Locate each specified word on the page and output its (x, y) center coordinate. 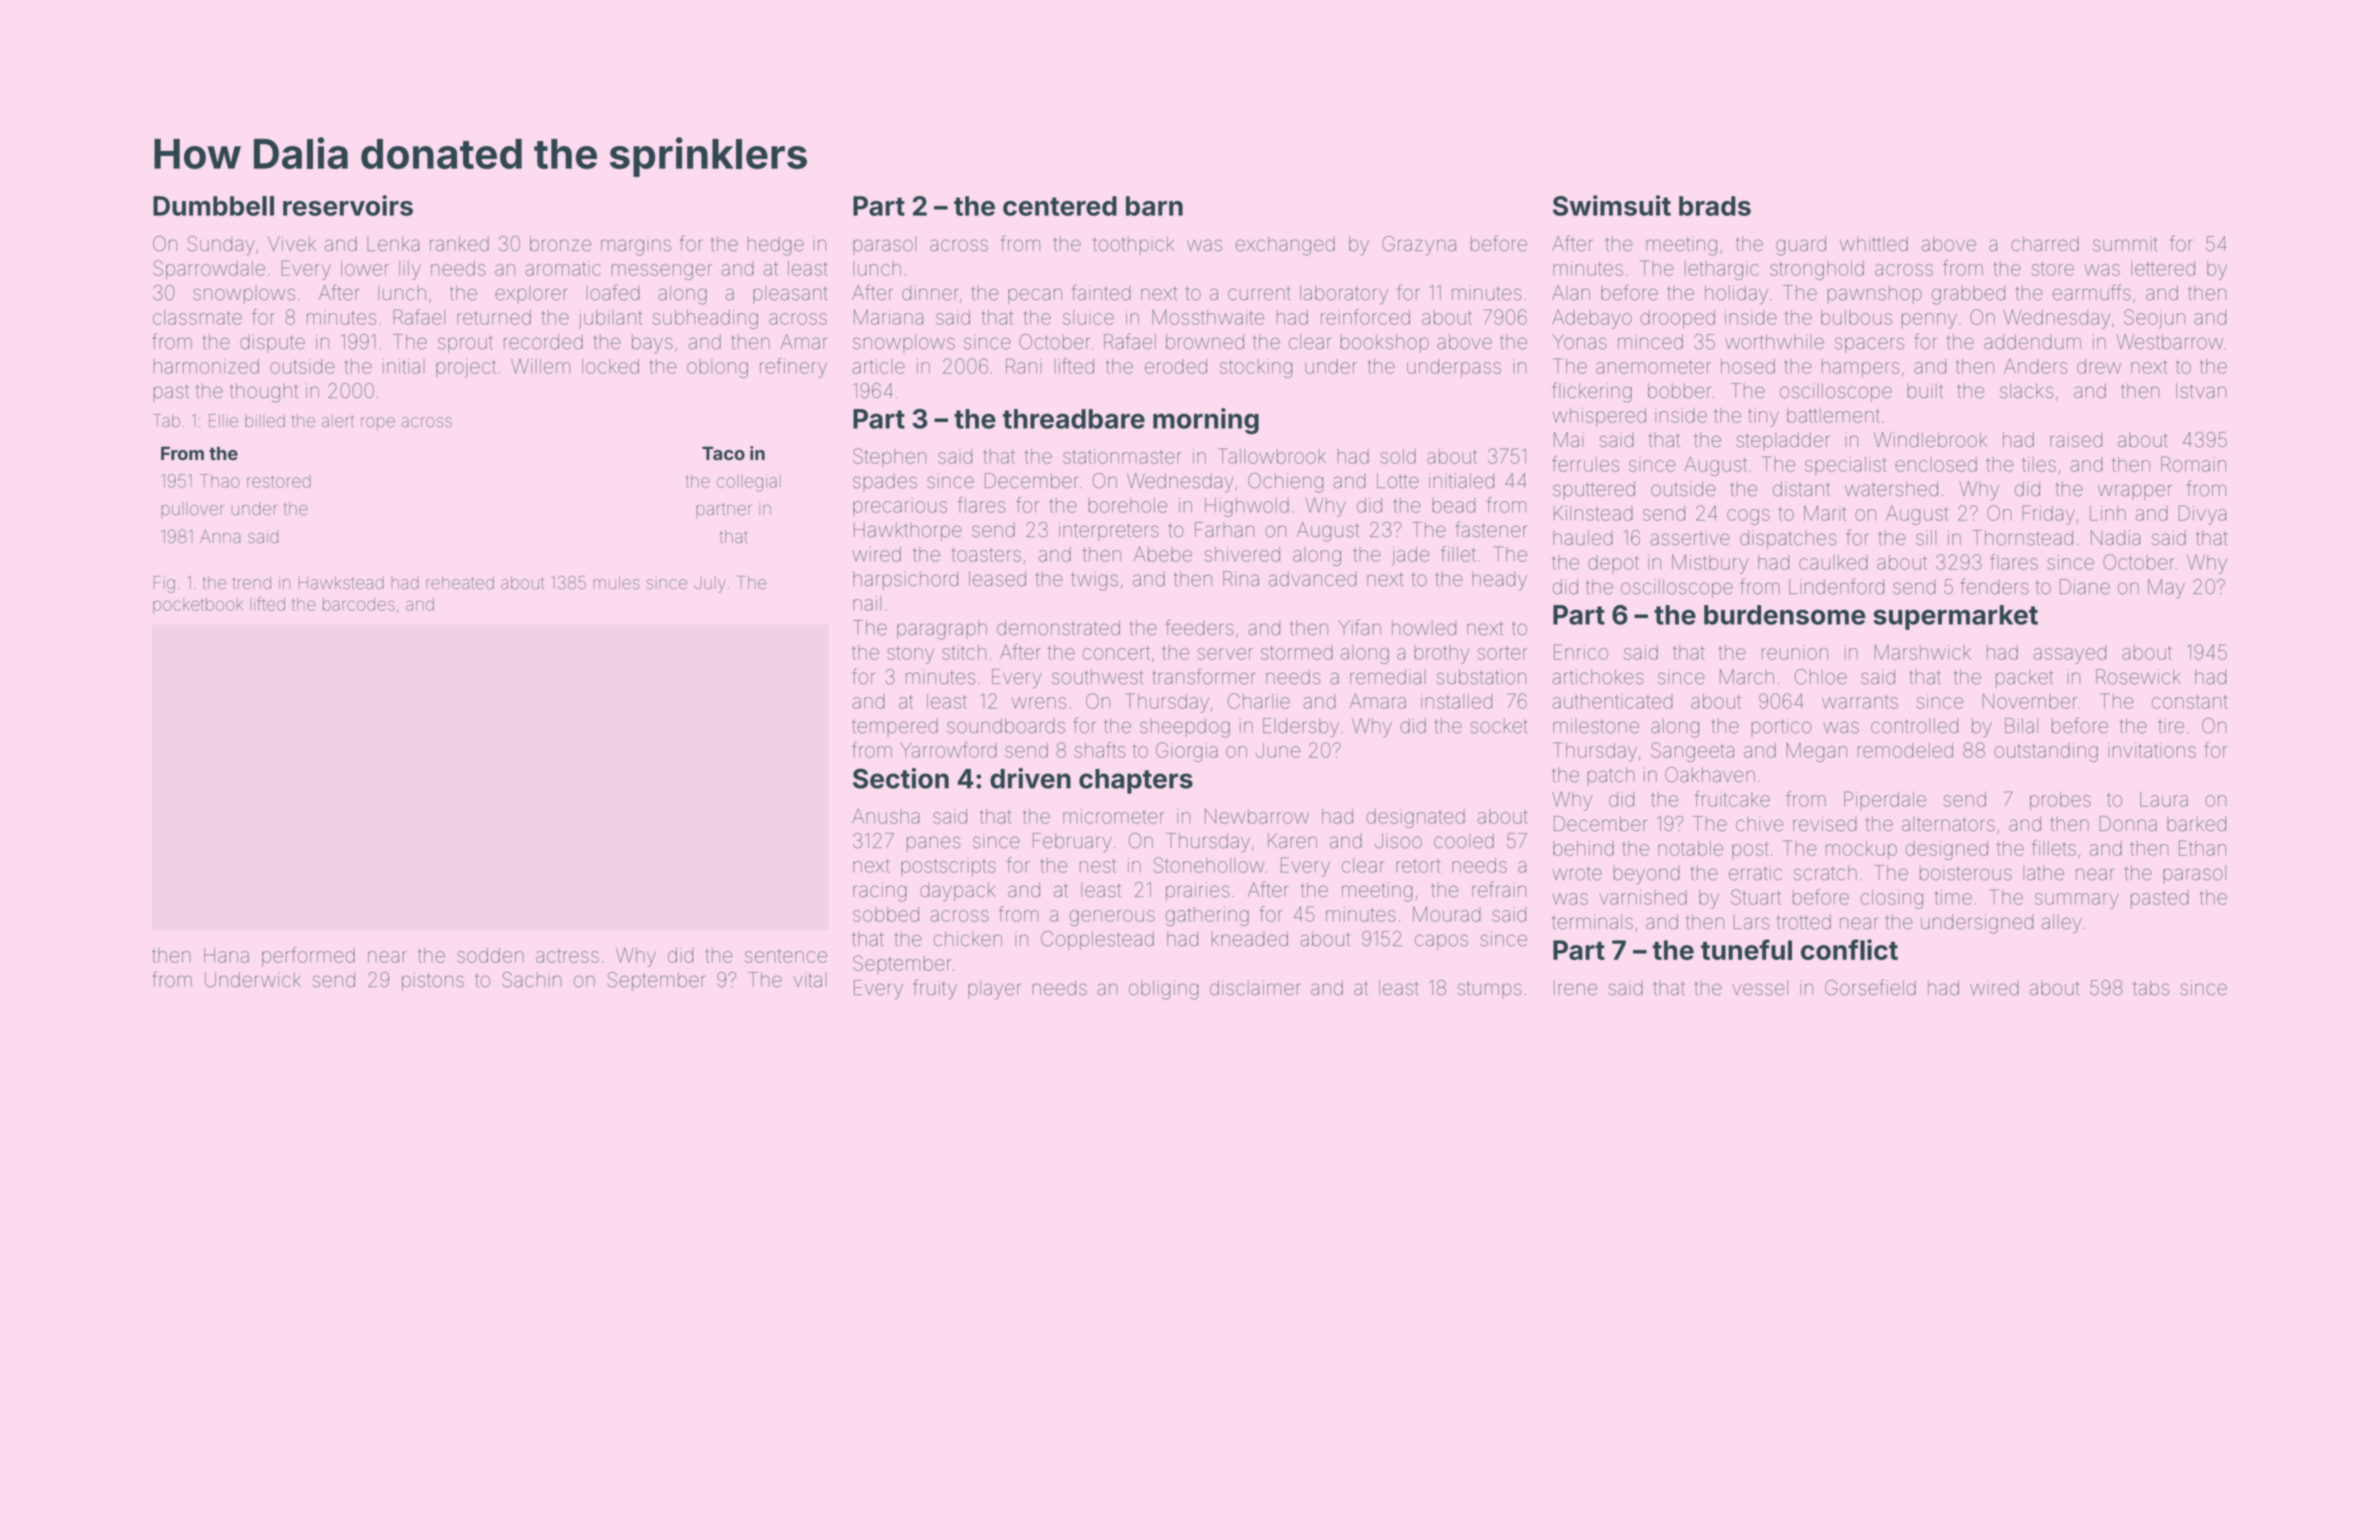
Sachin (531, 980)
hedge (775, 246)
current (1259, 293)
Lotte (1398, 481)
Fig (164, 584)
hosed (1748, 366)
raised (2076, 440)
